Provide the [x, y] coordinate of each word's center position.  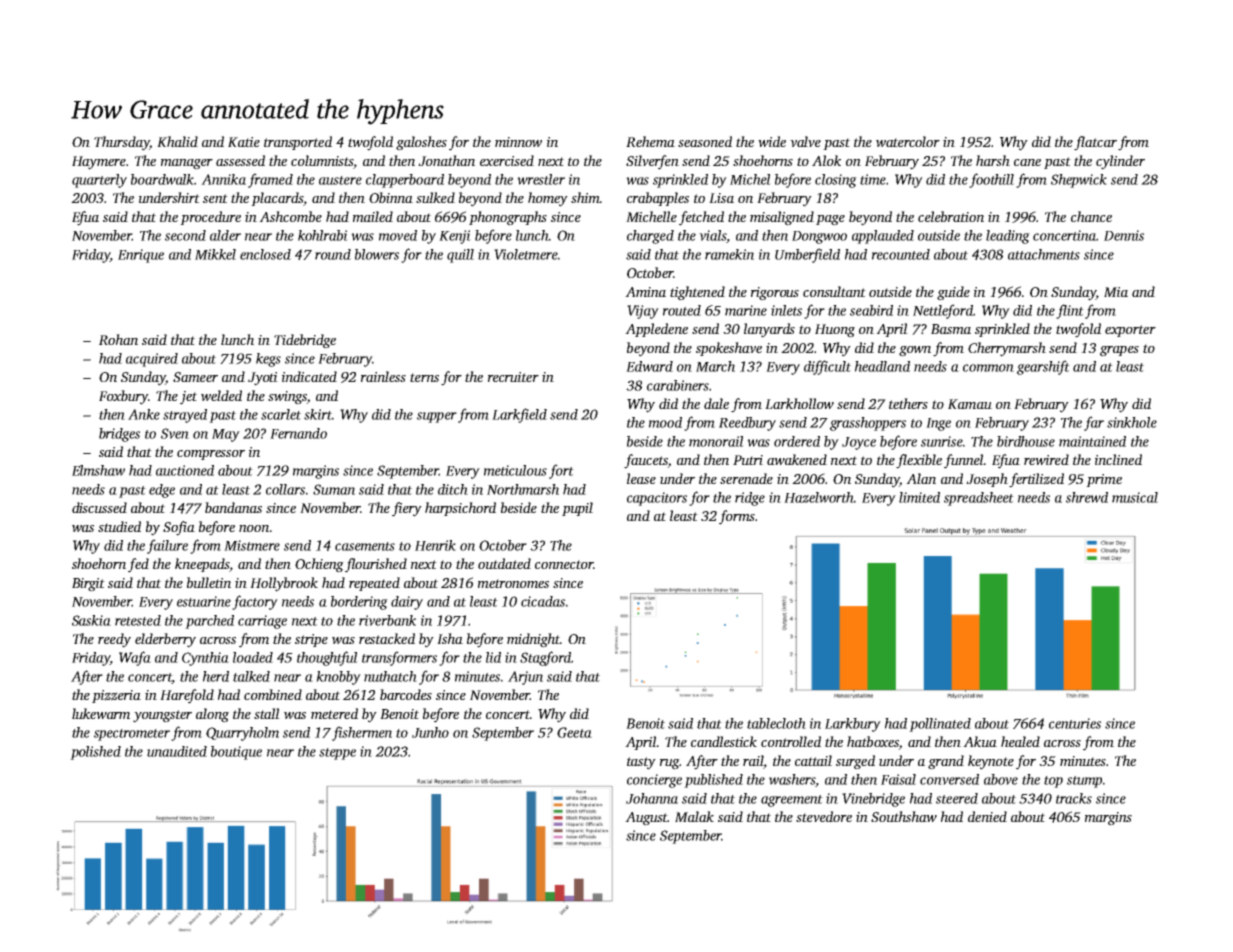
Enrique [141, 256]
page [830, 220]
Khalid [177, 141]
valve [805, 141]
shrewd [1087, 497]
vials [713, 236]
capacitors [657, 499]
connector [564, 564]
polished [95, 753]
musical [1135, 497]
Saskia [91, 620]
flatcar [1095, 143]
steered [957, 798]
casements [365, 546]
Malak [694, 816]
